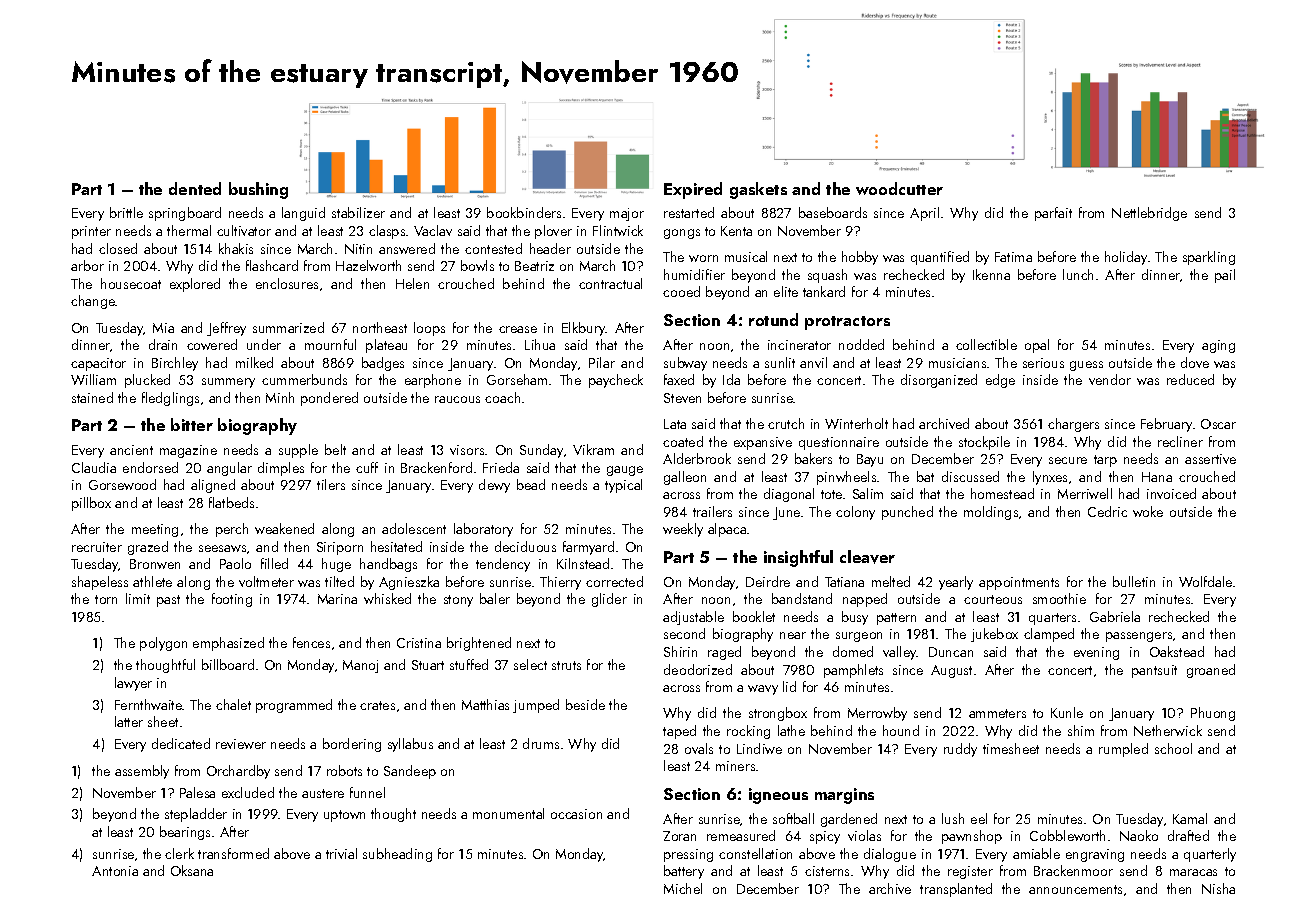 The width and height of the image is (1308, 924). Describe the element at coordinates (311, 642) in the image. I see `fences` at that location.
